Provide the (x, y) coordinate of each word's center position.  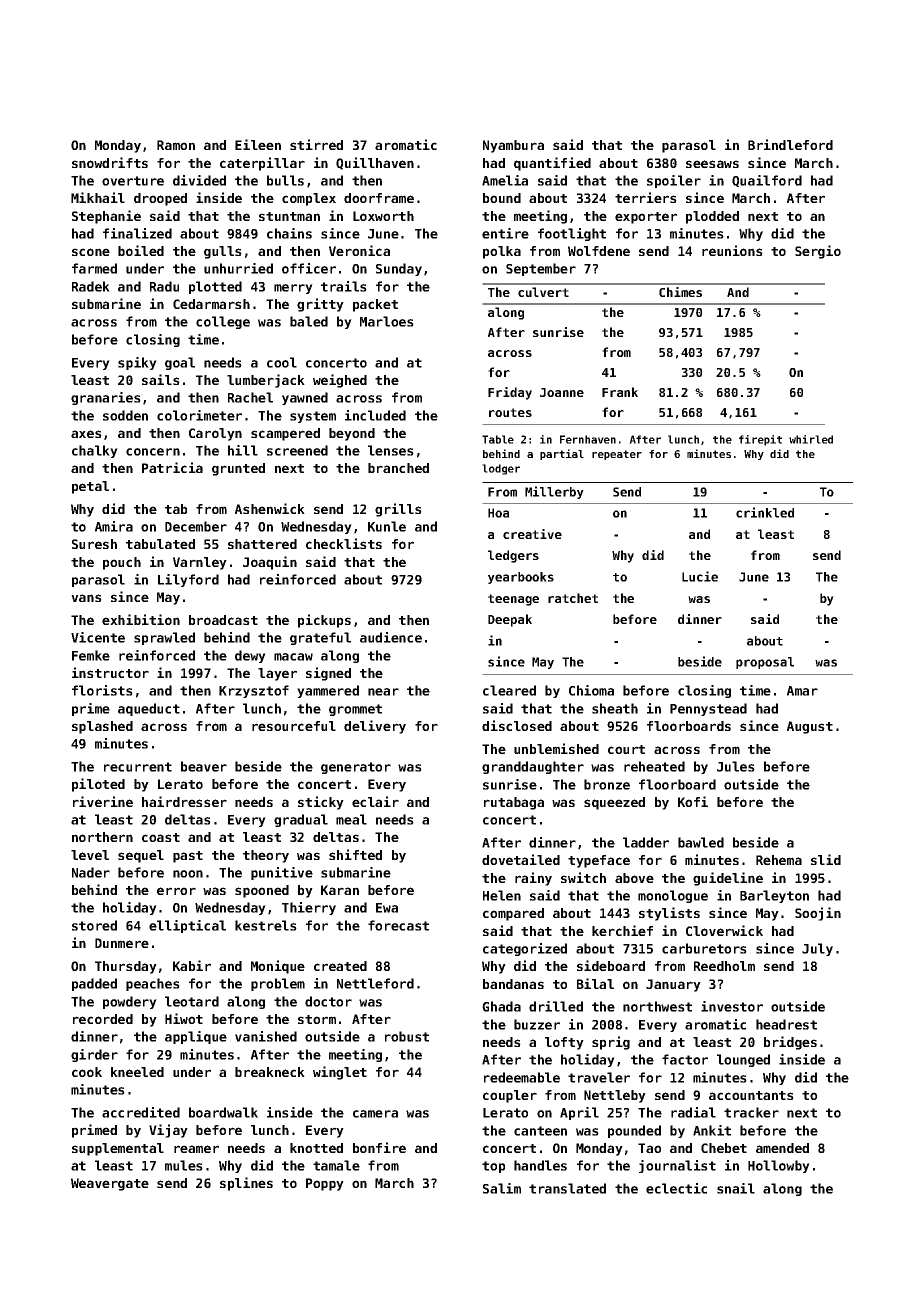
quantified (552, 164)
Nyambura (513, 146)
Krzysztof (254, 691)
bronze (607, 784)
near (383, 692)
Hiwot (184, 1018)
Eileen (258, 144)
